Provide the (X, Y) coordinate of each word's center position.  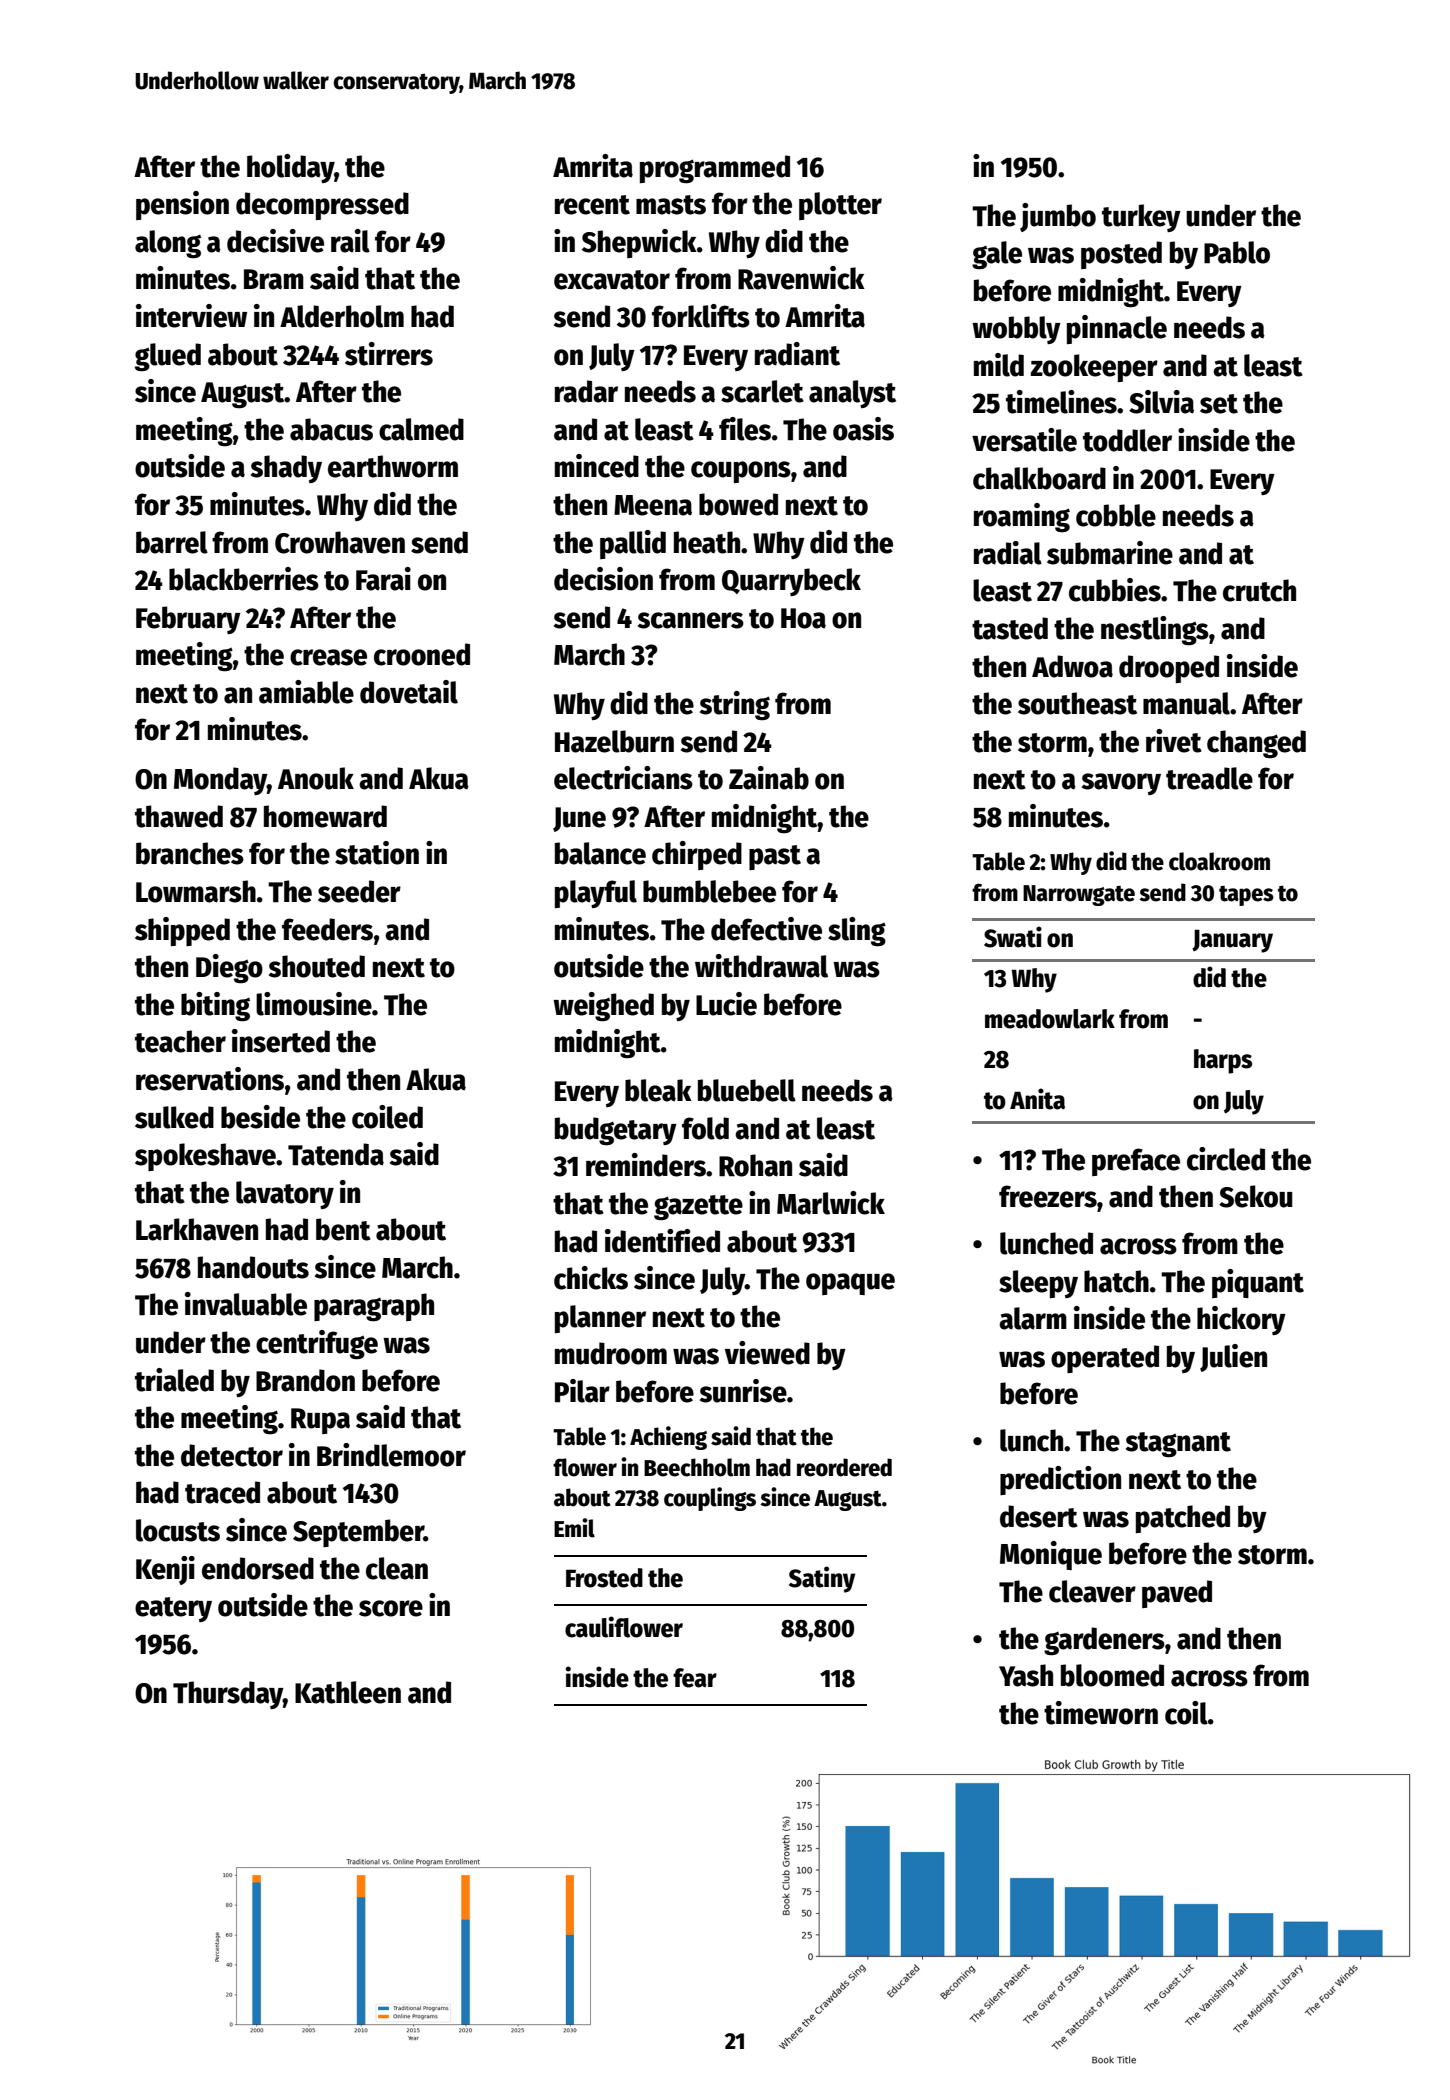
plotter (840, 206)
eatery (173, 1609)
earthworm (393, 466)
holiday (290, 168)
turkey (1141, 218)
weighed (603, 1007)
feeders (327, 929)
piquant (1258, 1283)
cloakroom (1219, 861)
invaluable (246, 1304)
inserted (281, 1041)
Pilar (582, 1391)
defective (766, 929)
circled (1226, 1159)
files (745, 429)
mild (999, 365)
